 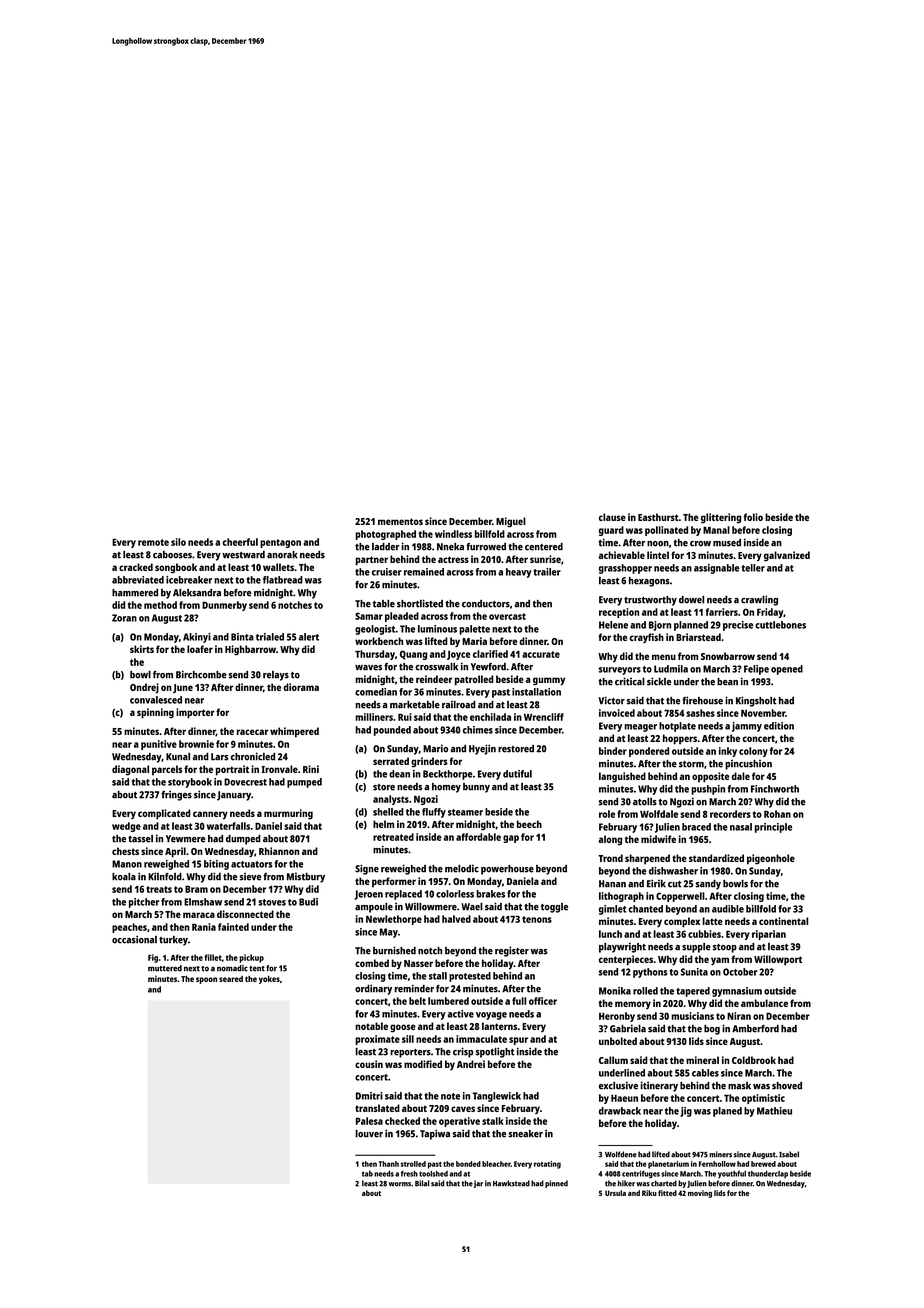 What do you see at coordinates (435, 748) in the screenshot?
I see `Mario` at bounding box center [435, 748].
